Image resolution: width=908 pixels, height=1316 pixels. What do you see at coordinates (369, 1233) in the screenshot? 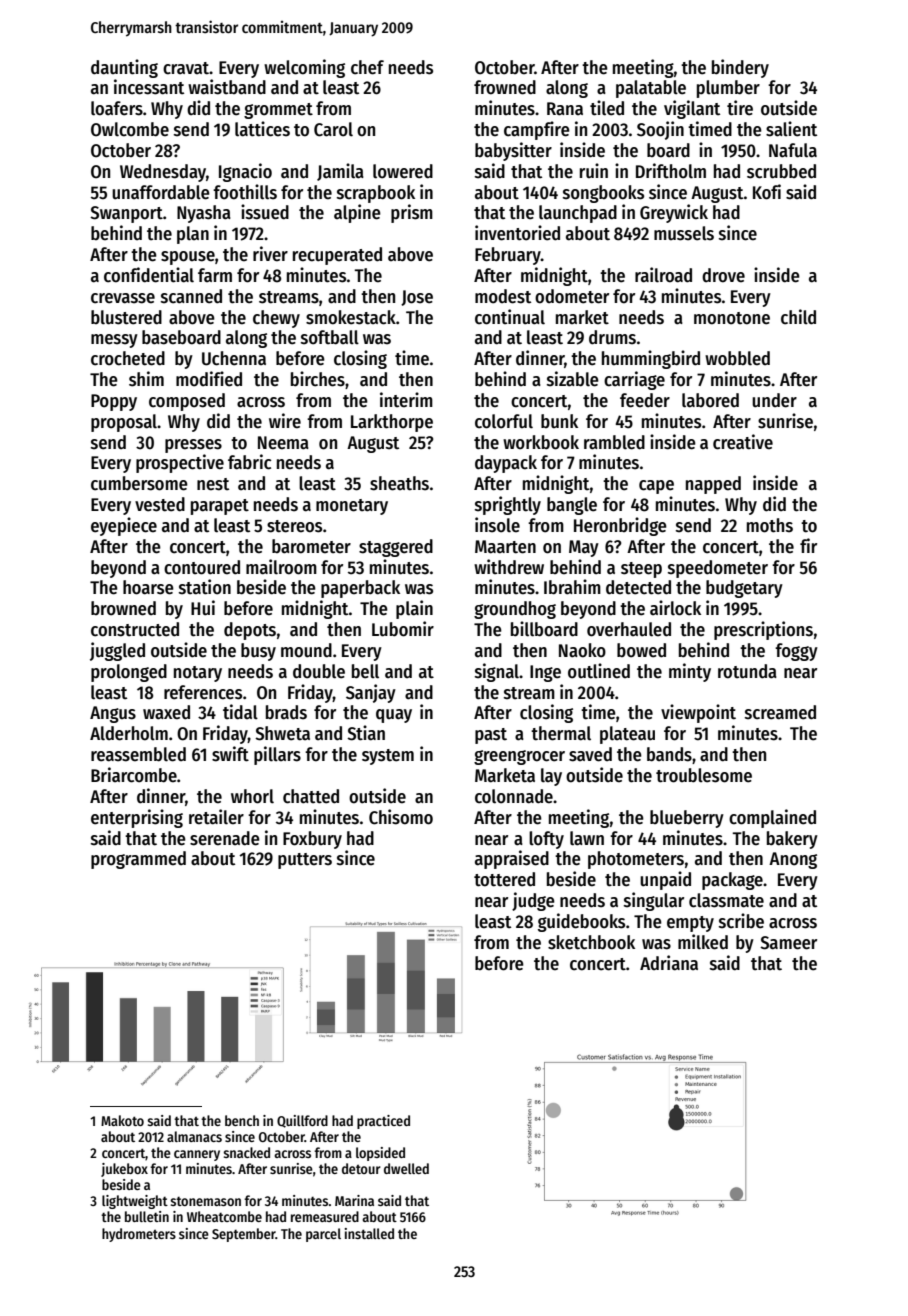
I see `installed` at bounding box center [369, 1233].
